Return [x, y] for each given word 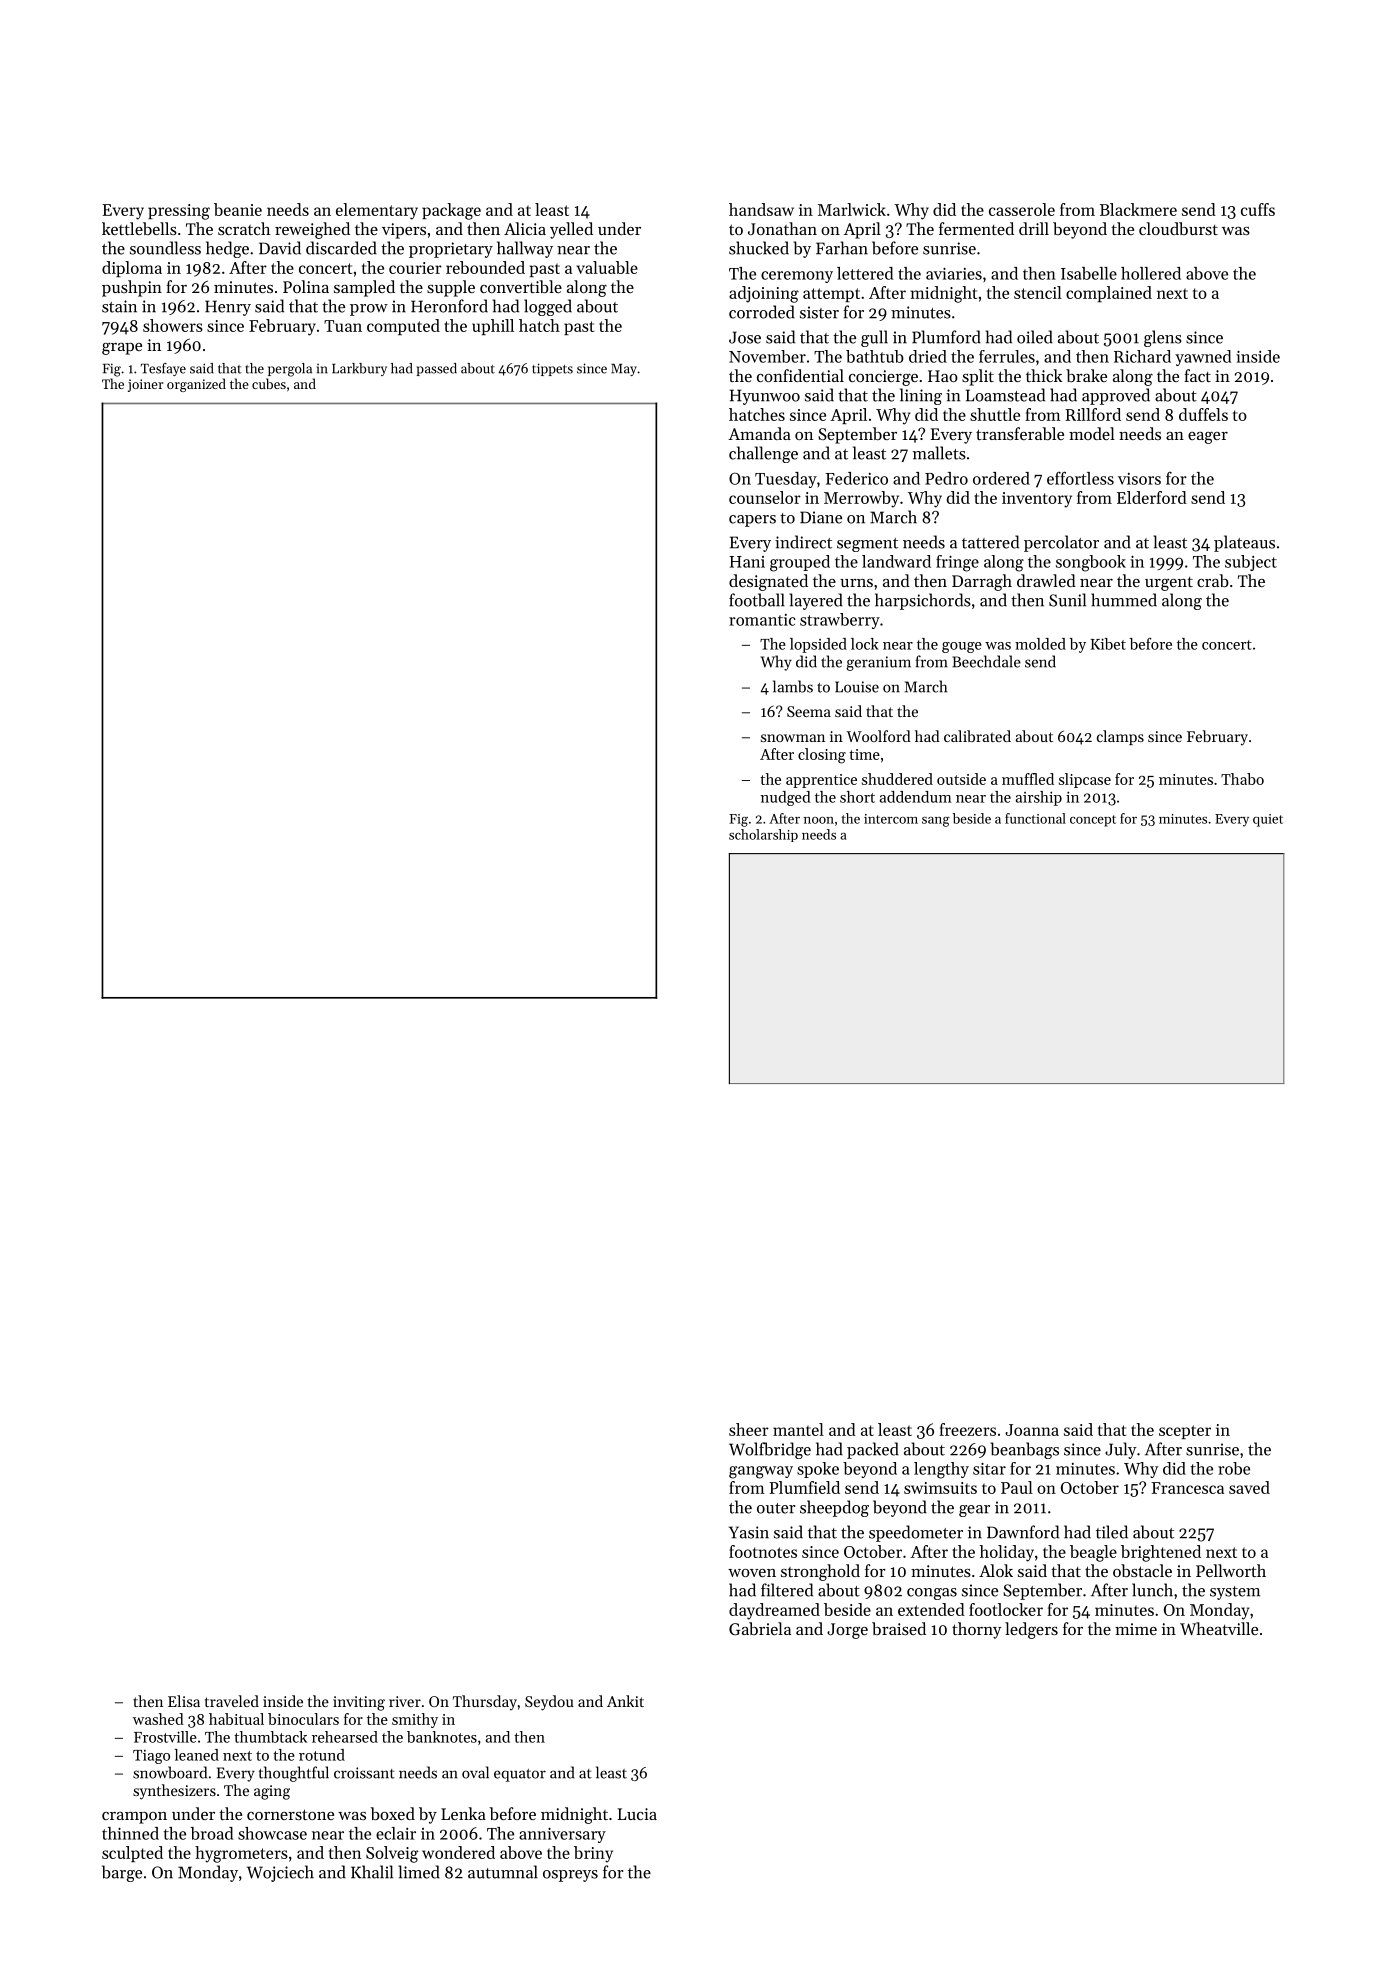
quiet [1268, 820]
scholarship [763, 835]
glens [1163, 338]
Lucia [637, 1814]
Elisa [184, 1701]
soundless [165, 248]
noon [819, 820]
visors [1139, 479]
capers [752, 521]
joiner [146, 385]
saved [1249, 1487]
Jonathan [782, 228]
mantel [798, 1429]
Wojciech [280, 1873]
